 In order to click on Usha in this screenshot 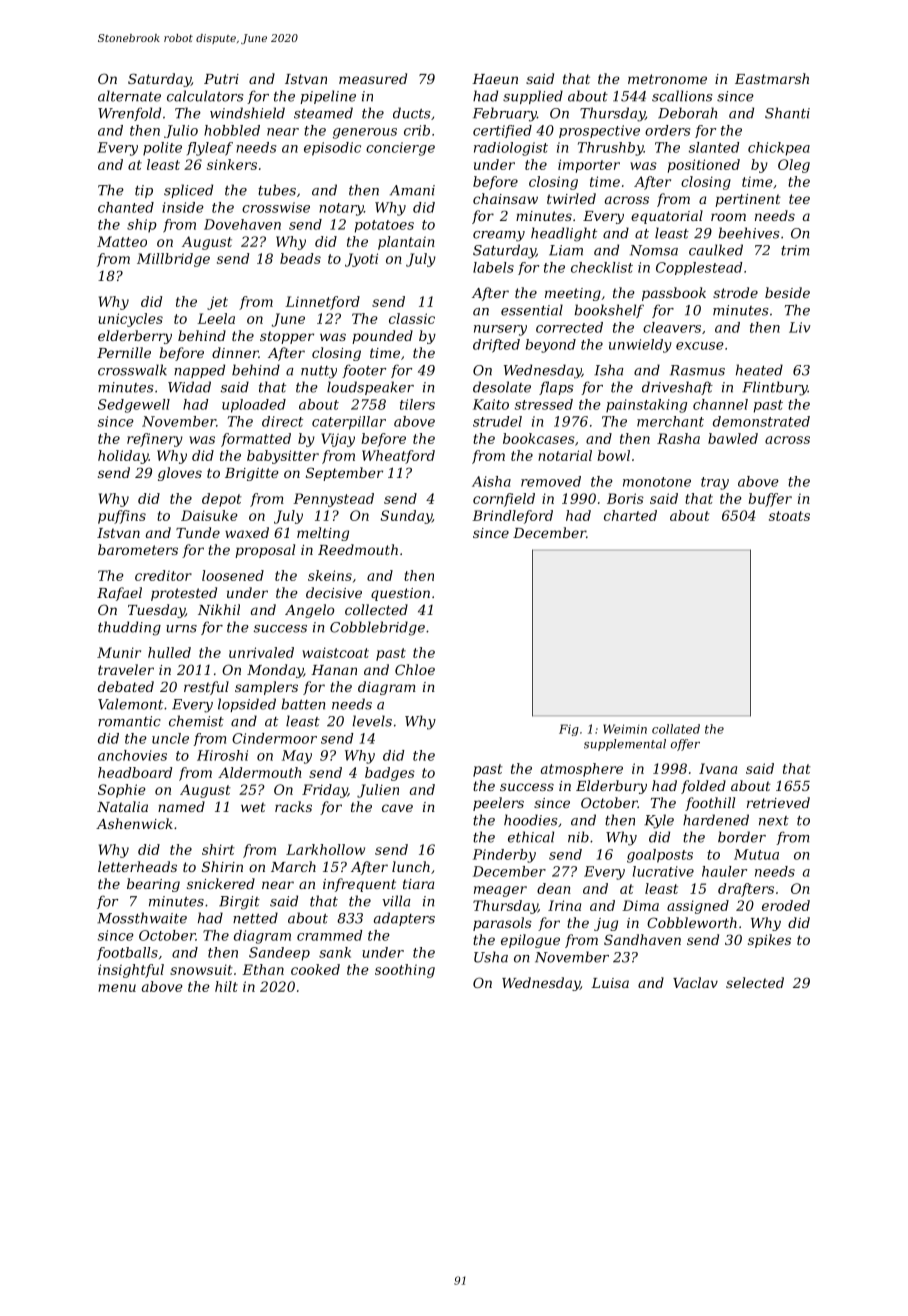, I will do `click(491, 957)`.
